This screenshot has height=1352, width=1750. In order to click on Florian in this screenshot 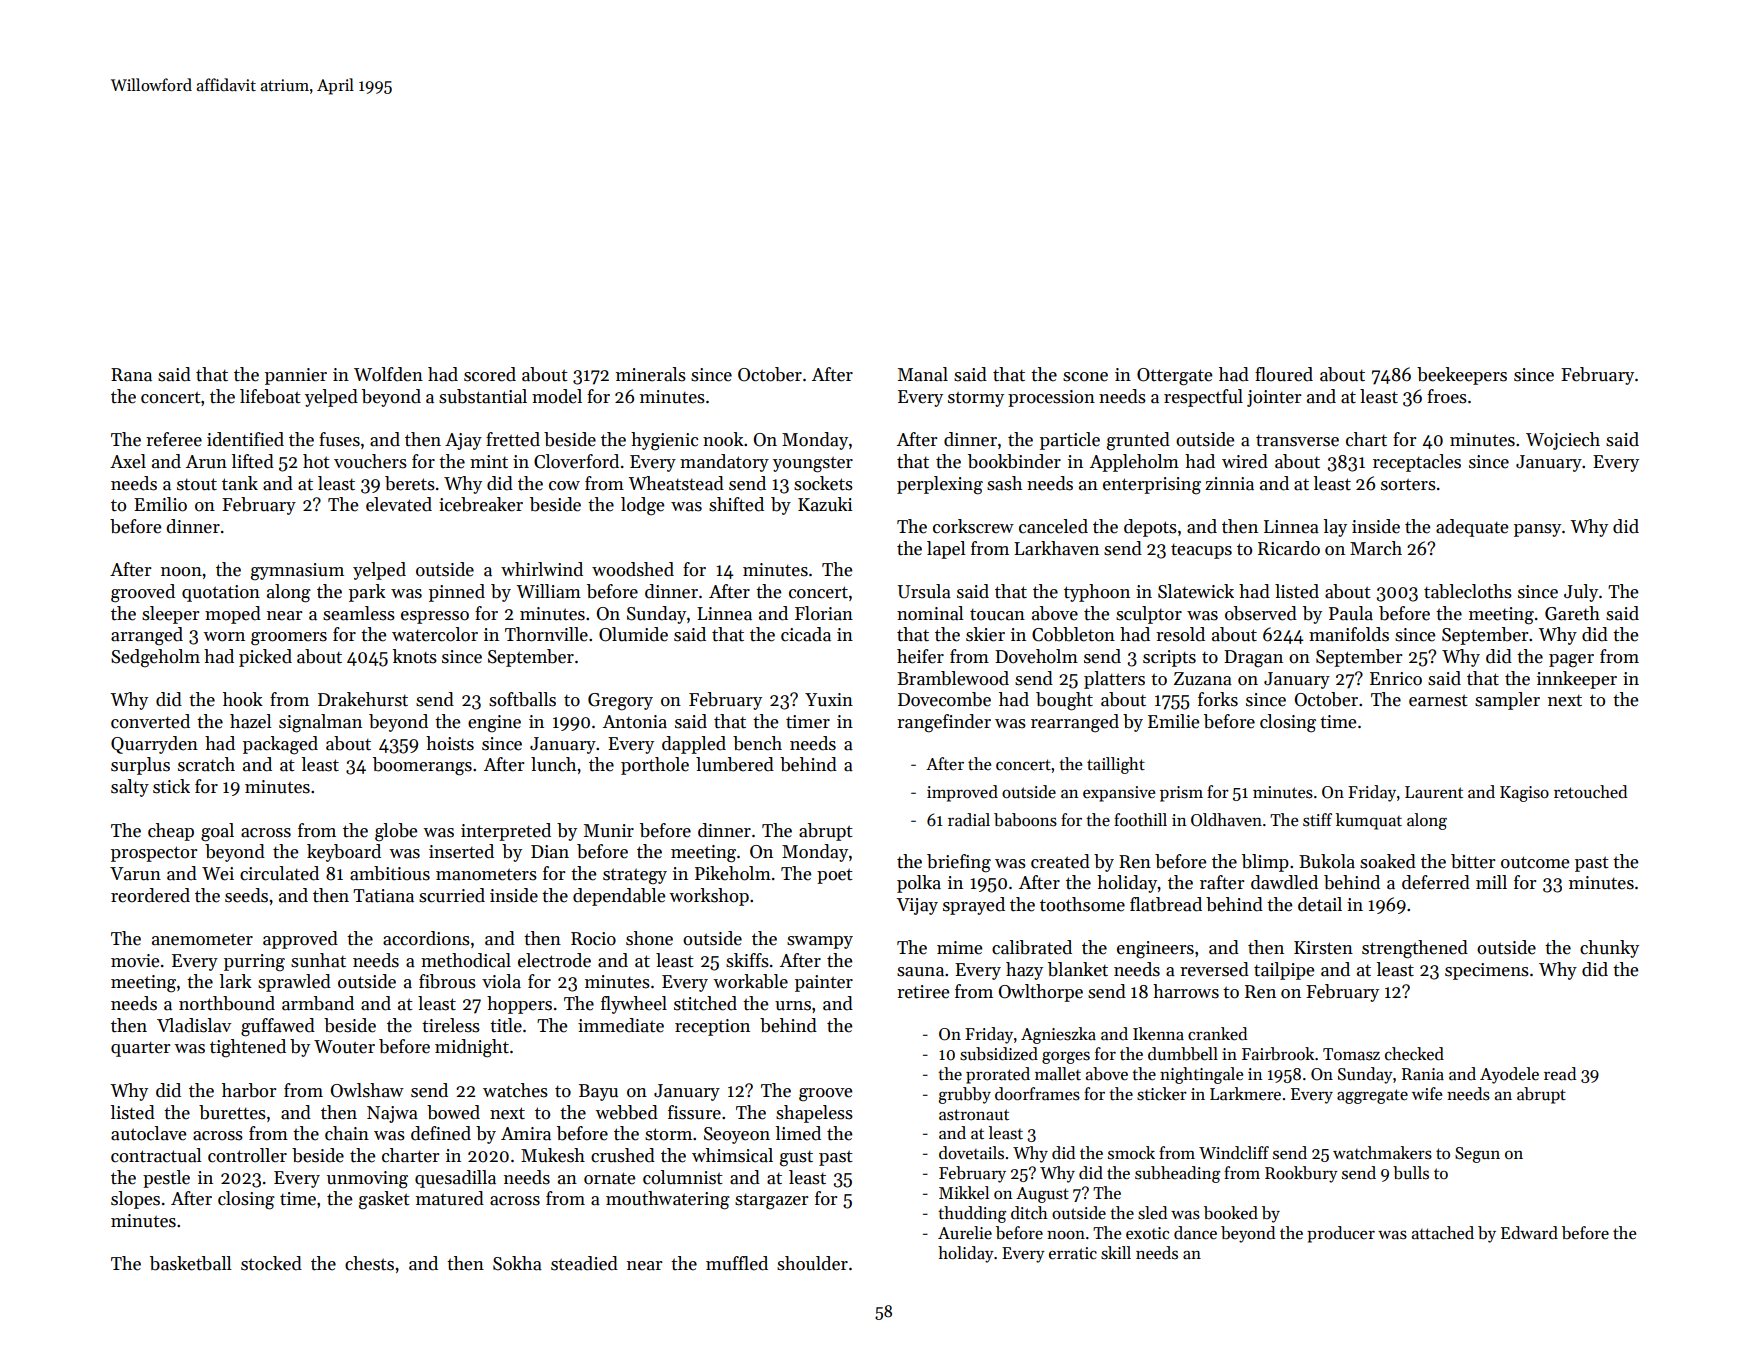, I will do `click(824, 613)`.
